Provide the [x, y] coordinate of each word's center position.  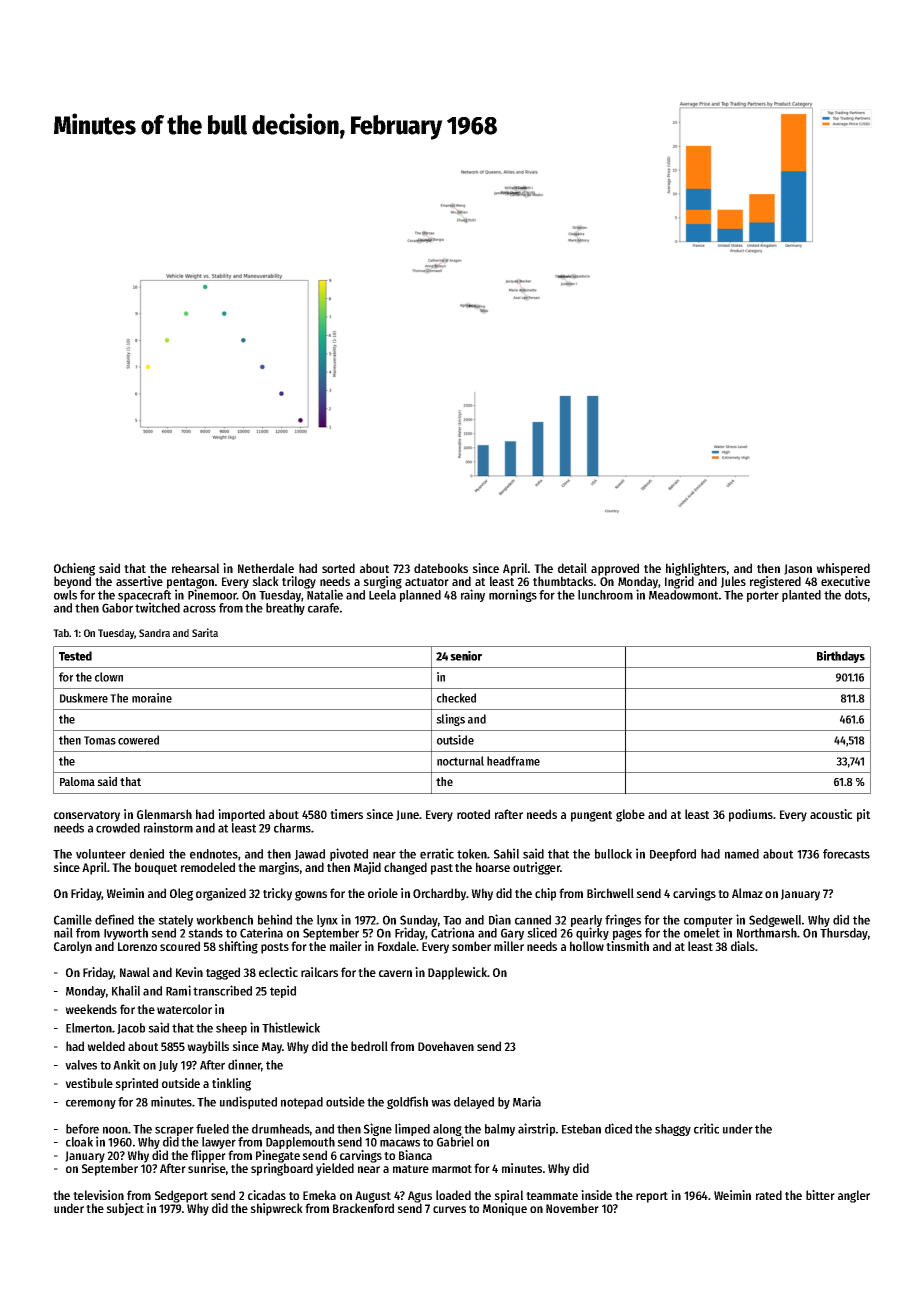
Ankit [126, 1064]
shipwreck [276, 1209]
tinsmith [627, 946]
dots [856, 595]
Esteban [581, 1129]
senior [466, 656]
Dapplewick [457, 973]
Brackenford [363, 1208]
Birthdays [841, 657]
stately [175, 921]
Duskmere [84, 698]
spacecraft [144, 596]
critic [706, 1128]
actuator [427, 582]
